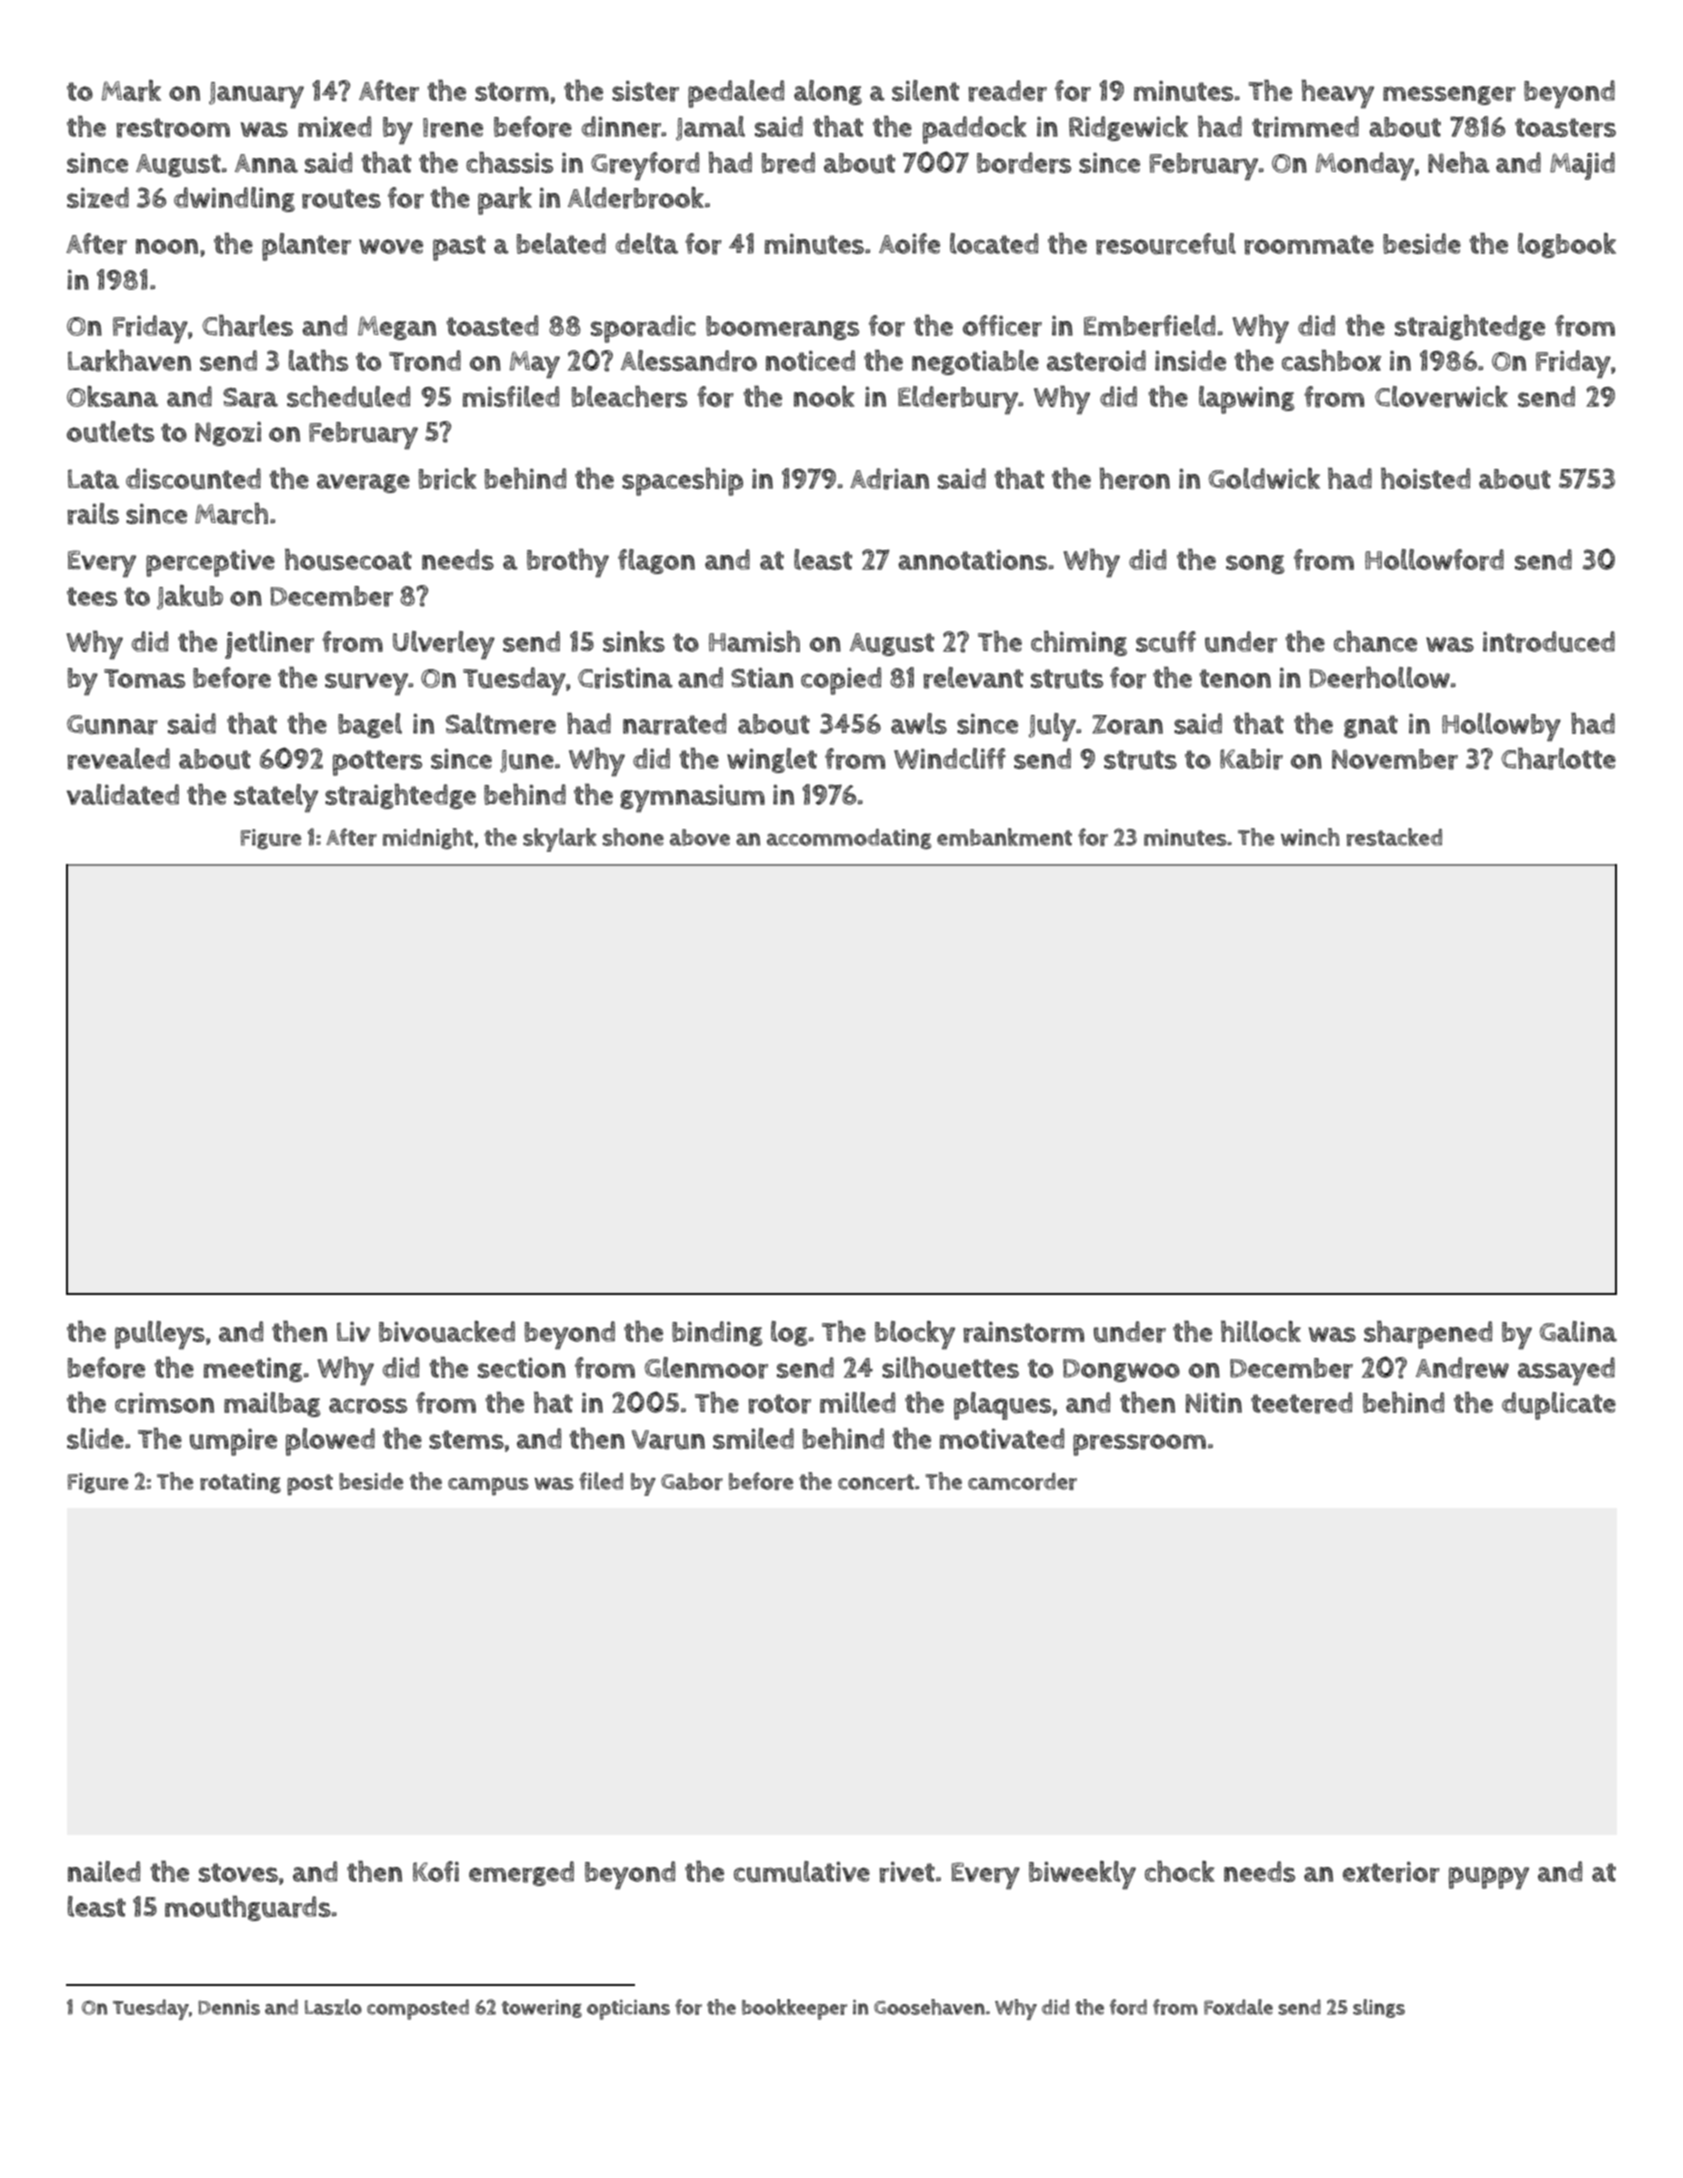 The height and width of the screenshot is (2178, 1683). I want to click on annotations, so click(972, 560).
